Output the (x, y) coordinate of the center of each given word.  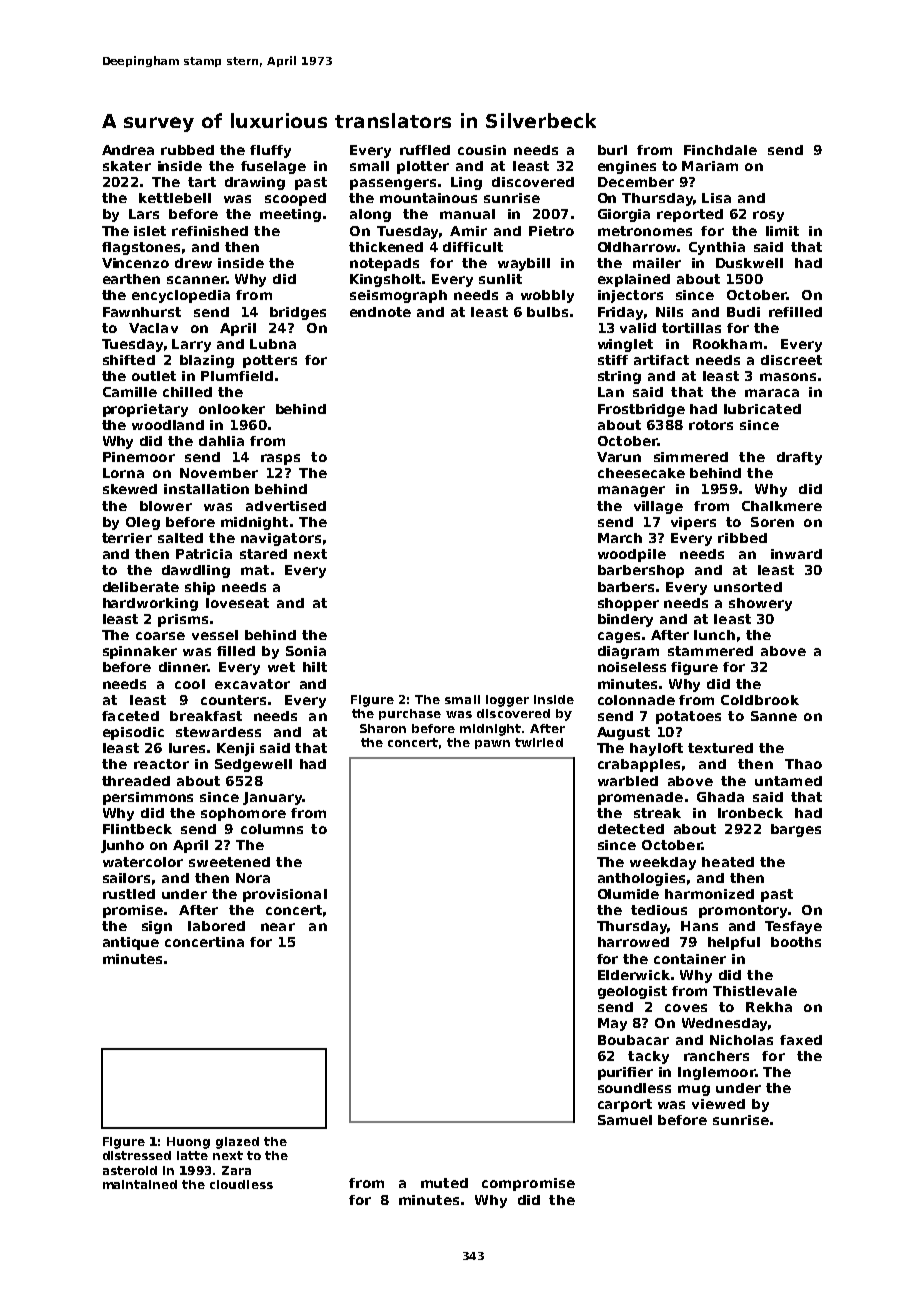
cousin (482, 150)
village (658, 507)
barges (796, 830)
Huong (188, 1143)
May (612, 1024)
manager (631, 491)
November (219, 473)
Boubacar (633, 1040)
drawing (255, 183)
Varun (619, 457)
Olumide (628, 894)
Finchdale (720, 150)
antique (131, 943)
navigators (281, 539)
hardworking (150, 604)
